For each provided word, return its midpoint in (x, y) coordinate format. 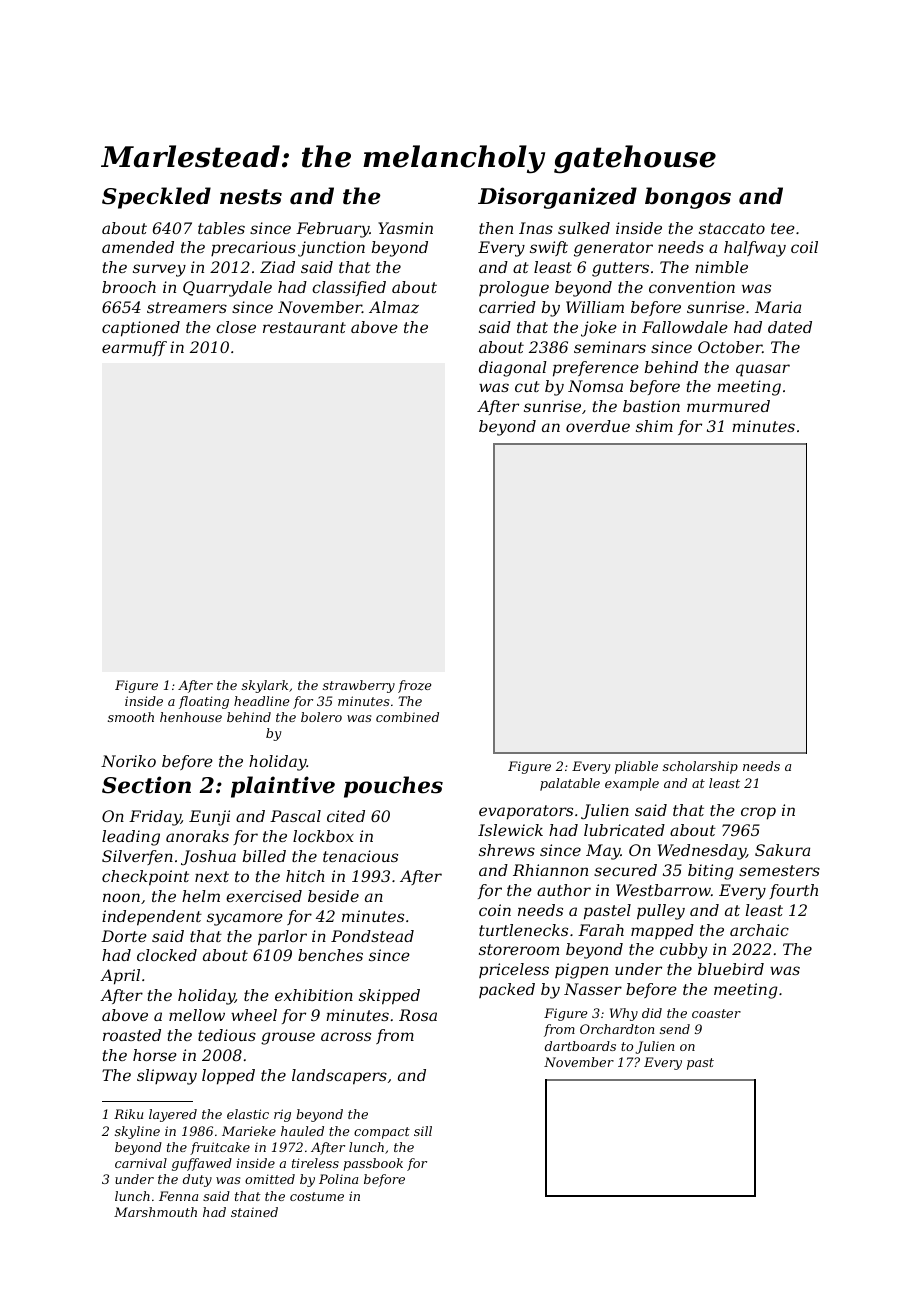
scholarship (700, 767)
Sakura (782, 850)
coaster (716, 1013)
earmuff (134, 348)
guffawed (202, 1164)
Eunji (209, 818)
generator (613, 249)
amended (138, 247)
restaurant (304, 327)
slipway (167, 1077)
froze (414, 686)
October (730, 347)
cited (346, 816)
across (346, 1036)
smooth (131, 717)
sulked (584, 228)
